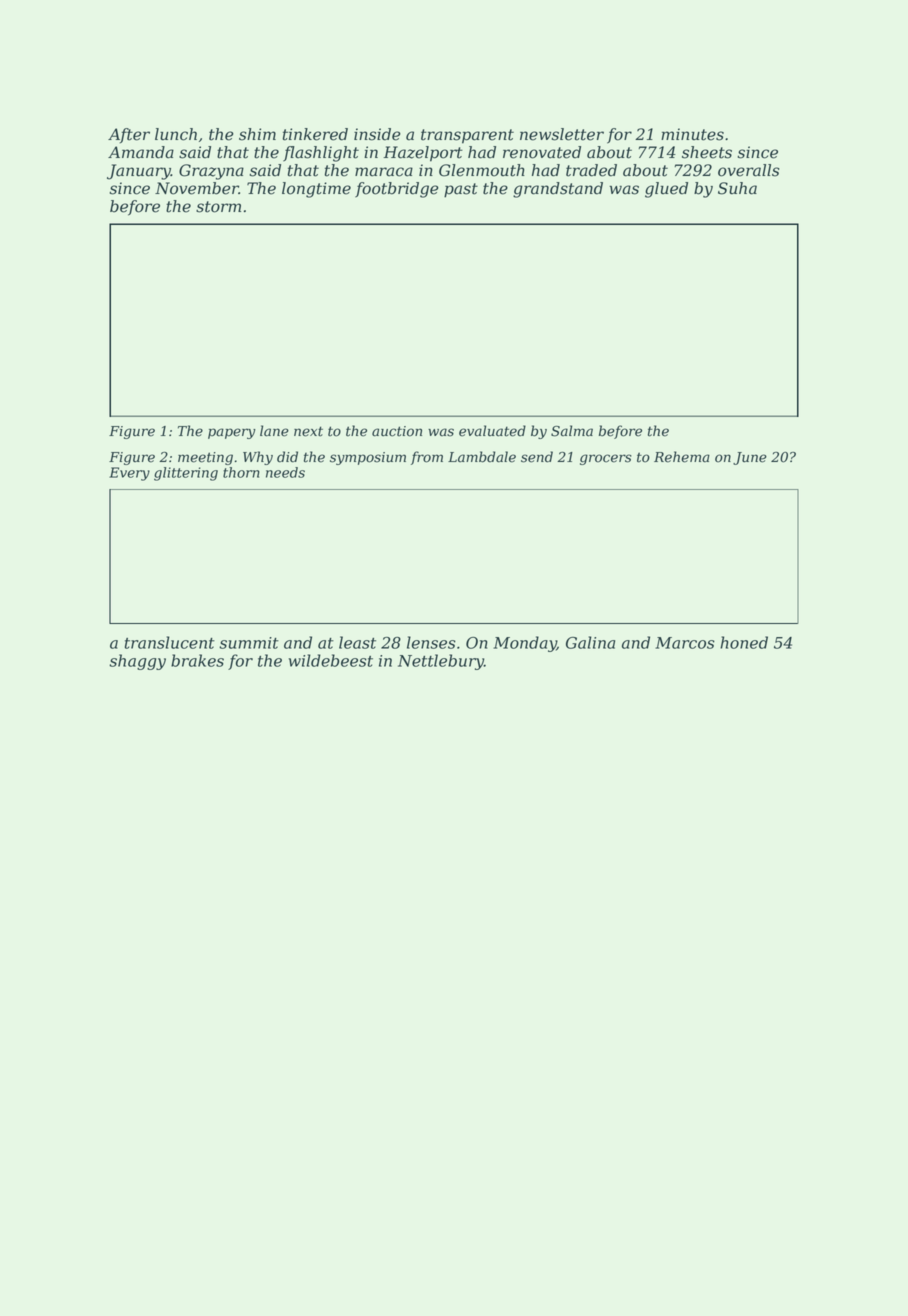 The width and height of the screenshot is (908, 1316). I want to click on symposium, so click(368, 458).
